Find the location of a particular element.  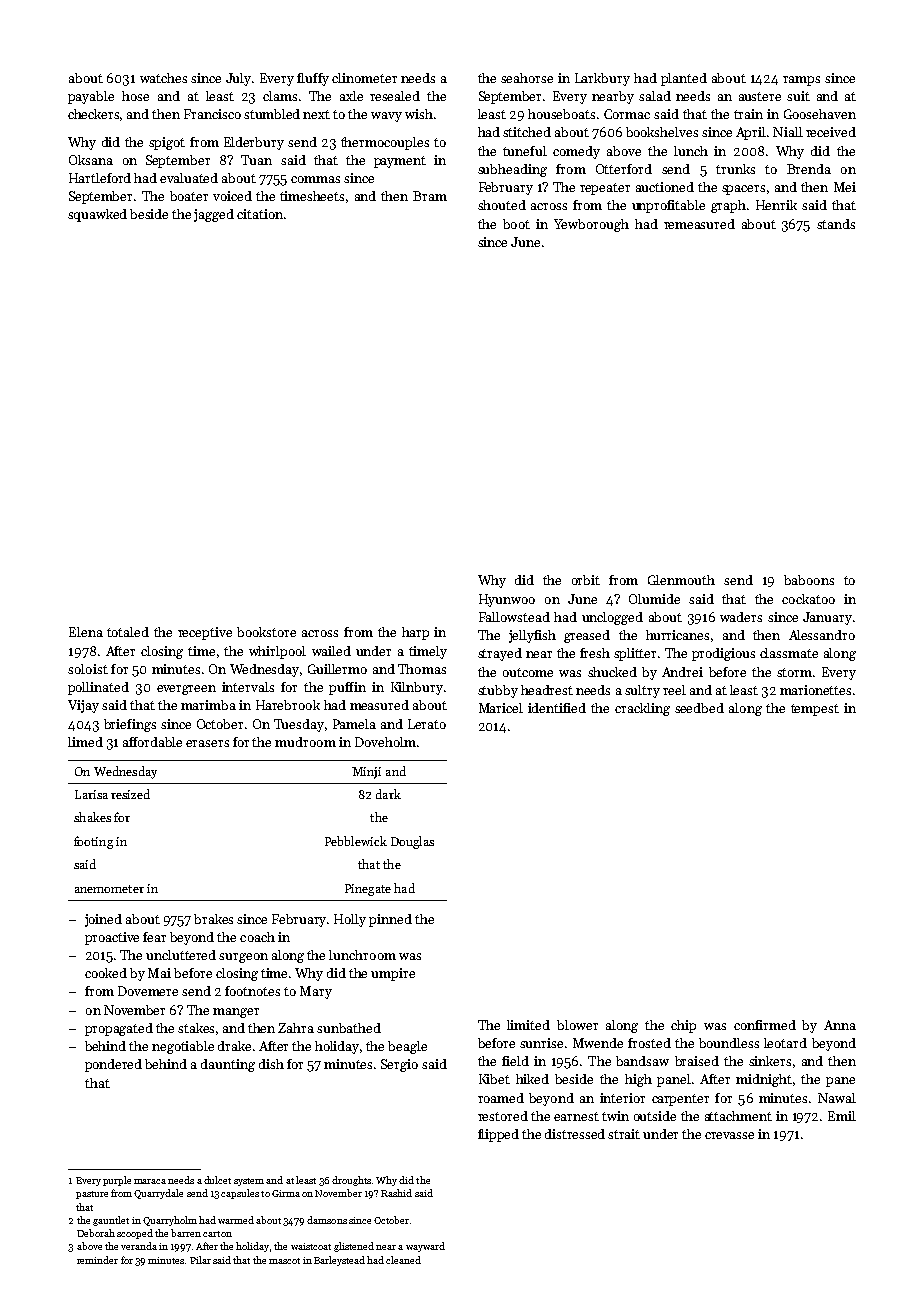

flipped is located at coordinates (498, 1135).
